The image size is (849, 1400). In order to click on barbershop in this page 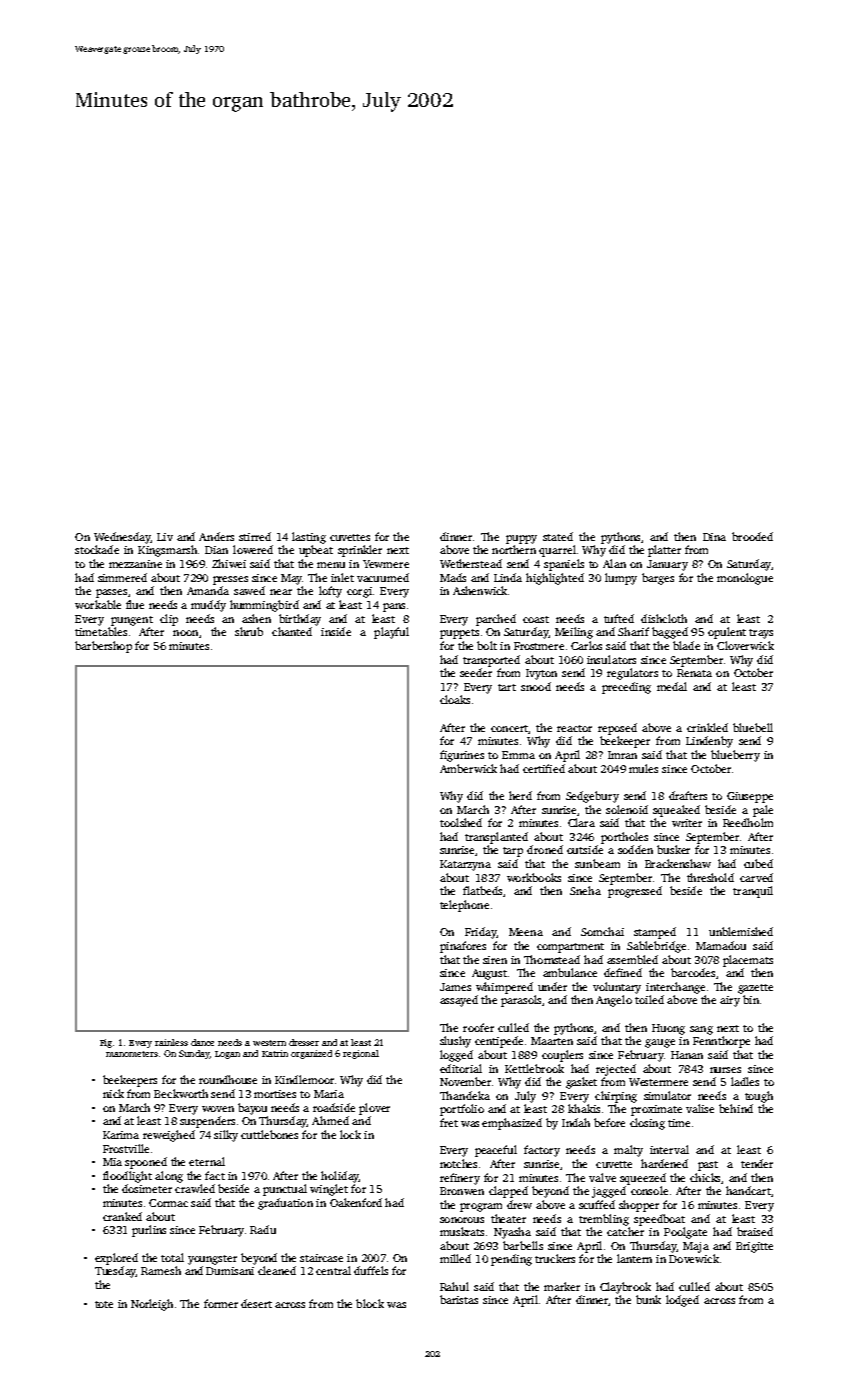, I will do `click(103, 647)`.
